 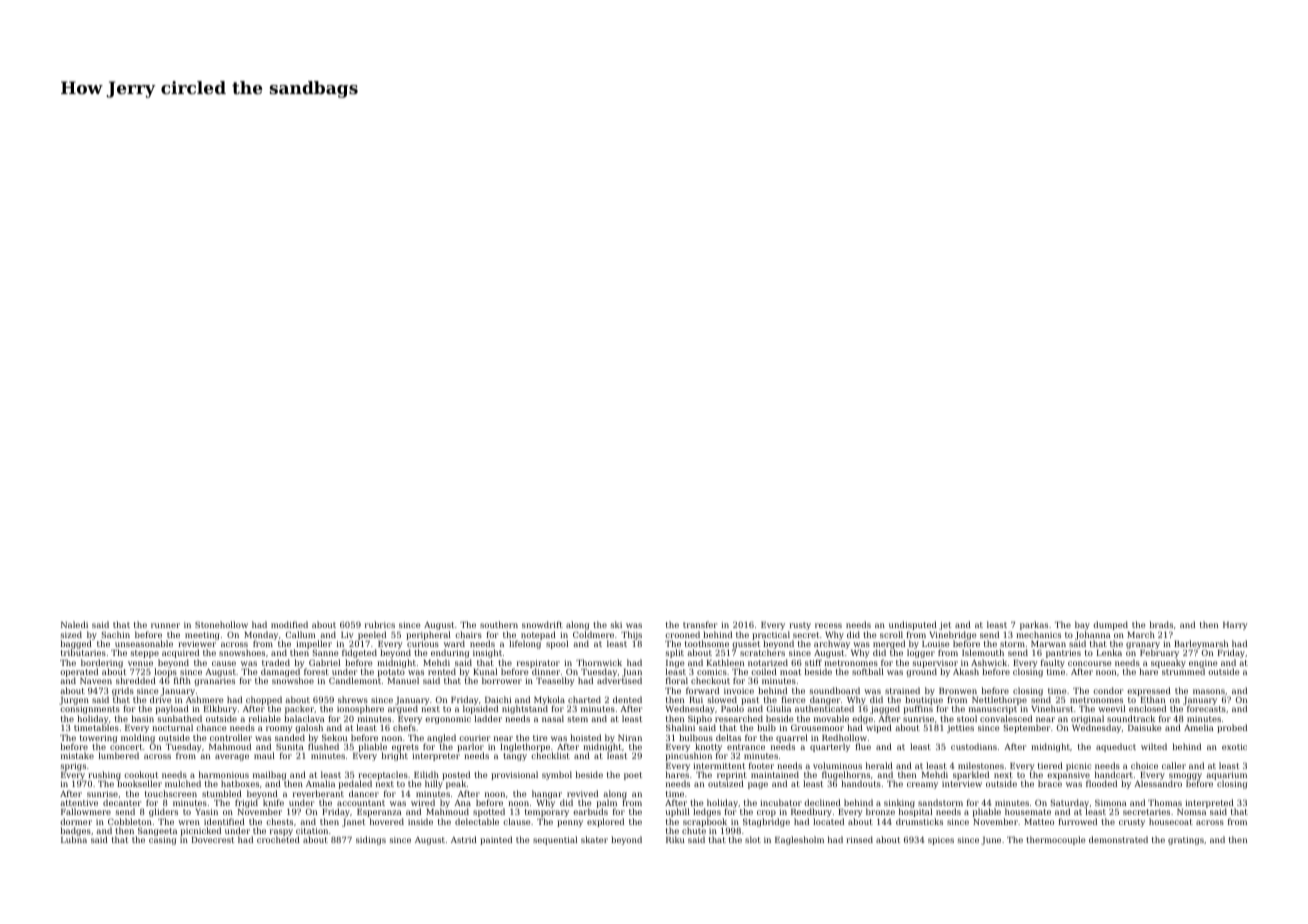 What do you see at coordinates (879, 729) in the document?
I see `wiped` at bounding box center [879, 729].
